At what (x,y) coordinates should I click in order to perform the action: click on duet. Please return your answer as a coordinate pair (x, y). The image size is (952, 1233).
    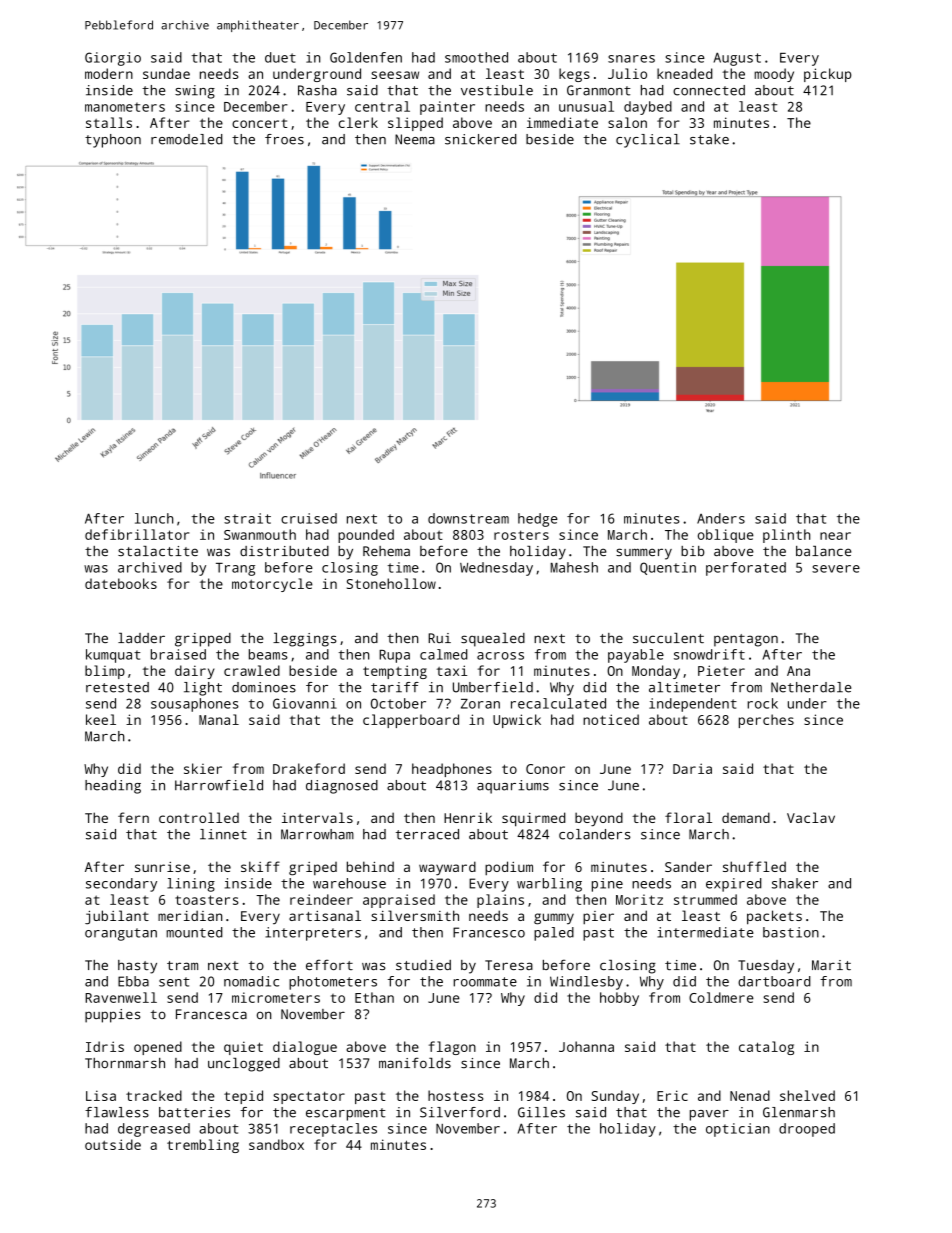
    Looking at the image, I should click on (280, 57).
